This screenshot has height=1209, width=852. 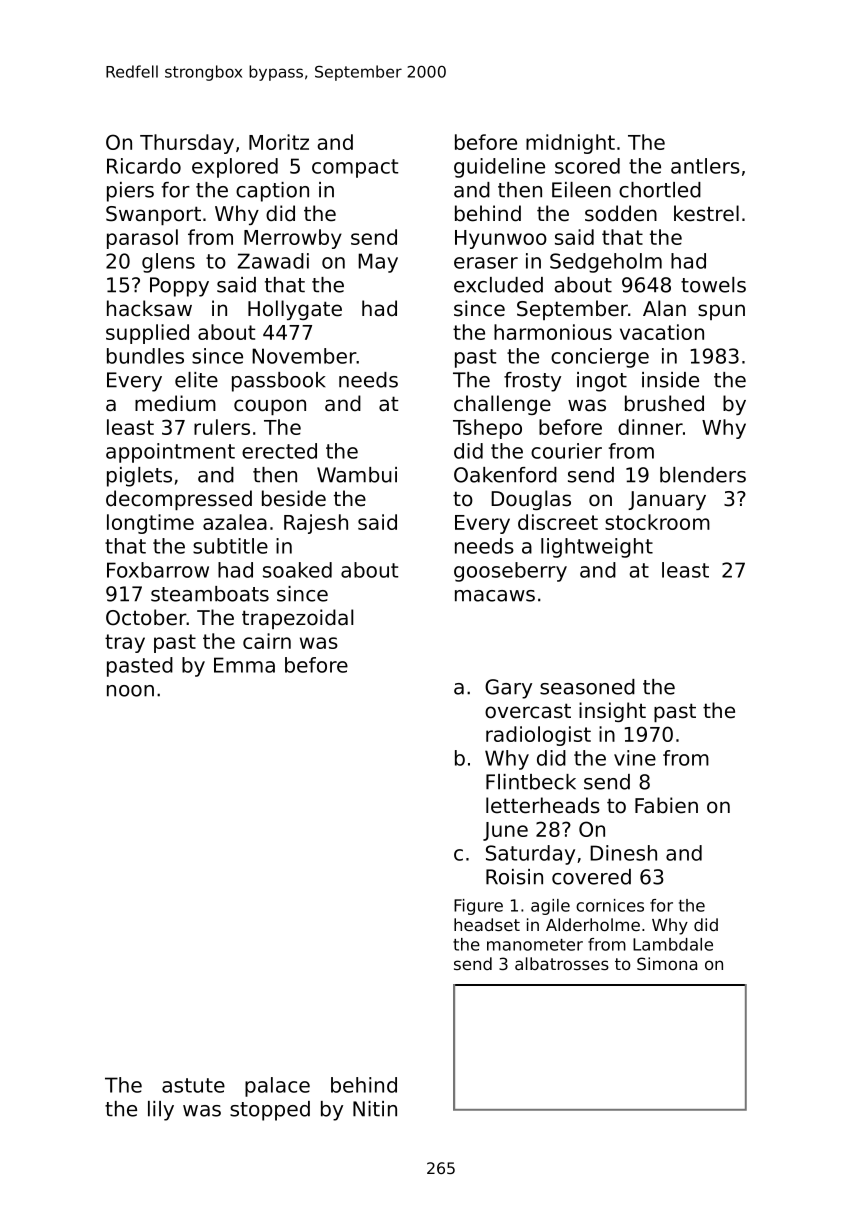 What do you see at coordinates (277, 1087) in the screenshot?
I see `palace` at bounding box center [277, 1087].
